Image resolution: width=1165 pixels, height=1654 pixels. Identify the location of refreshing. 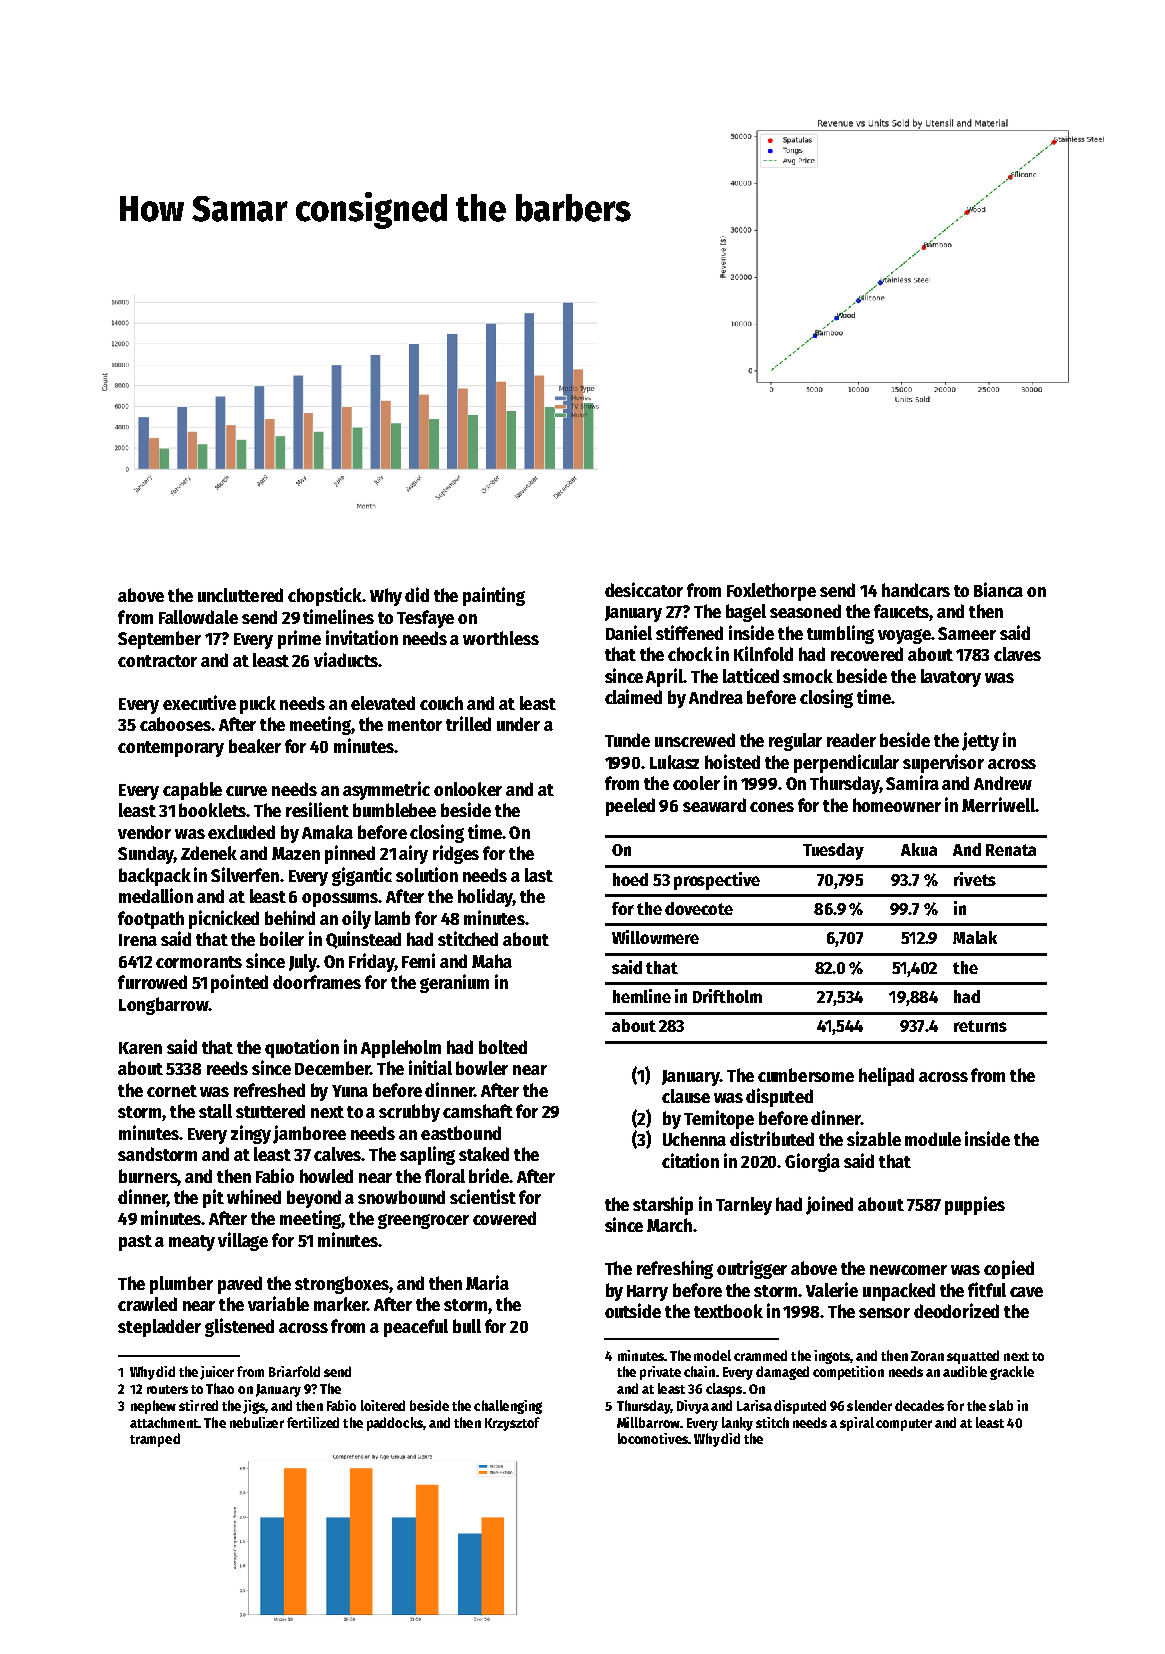
(675, 1269).
